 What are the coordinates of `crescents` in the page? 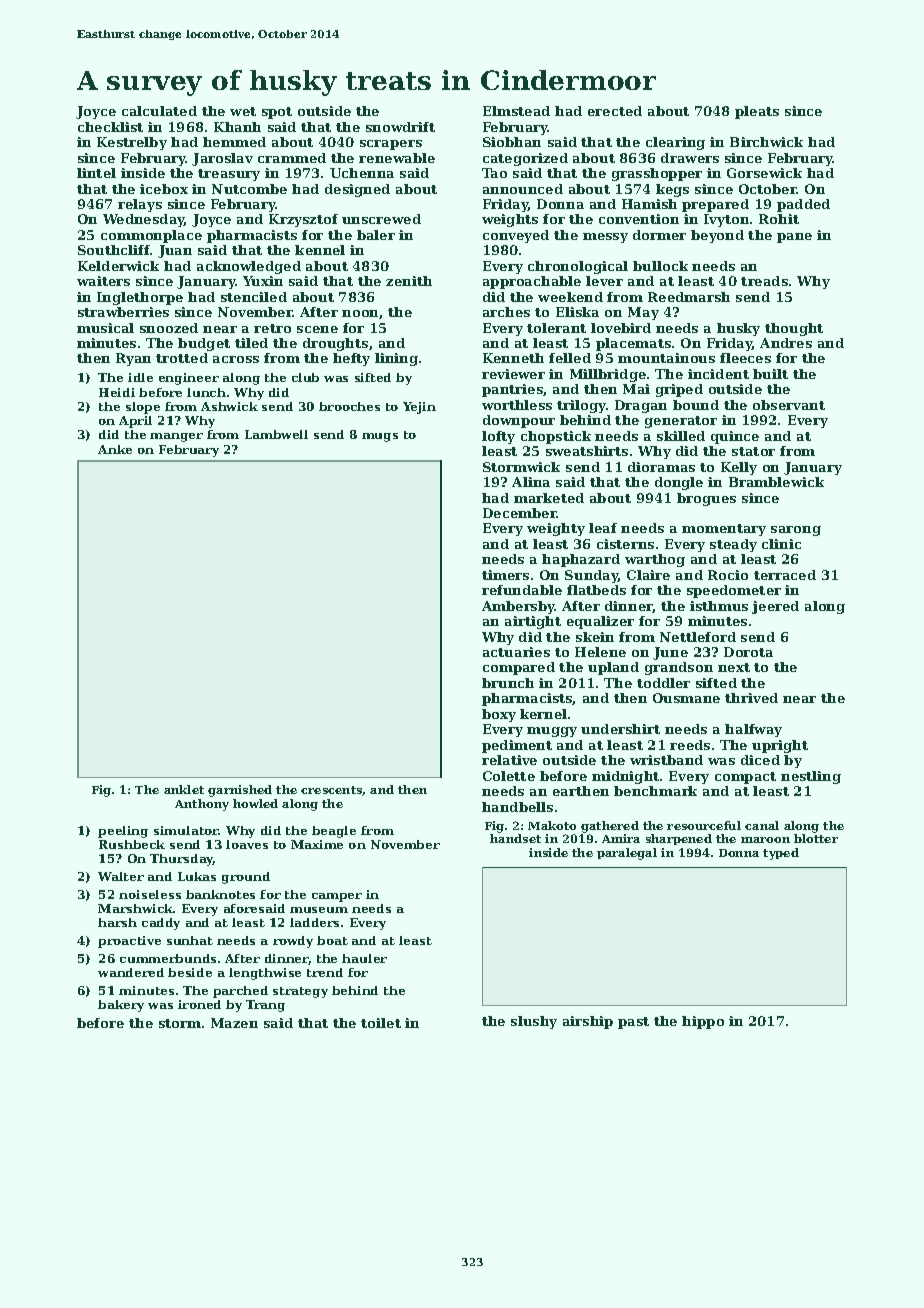 It's located at (332, 791).
